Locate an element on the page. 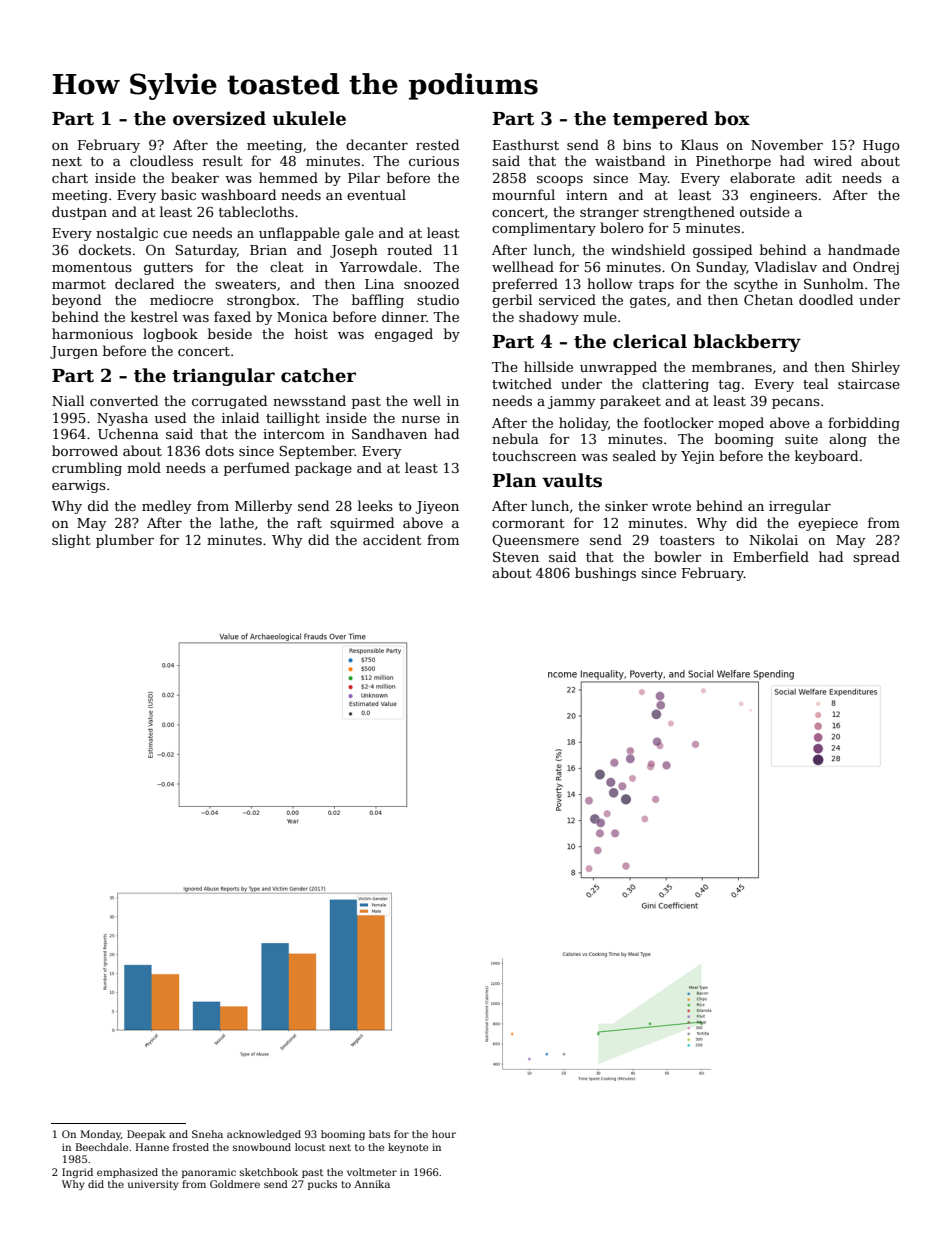 This image has height=1233, width=952. bats is located at coordinates (379, 1134).
